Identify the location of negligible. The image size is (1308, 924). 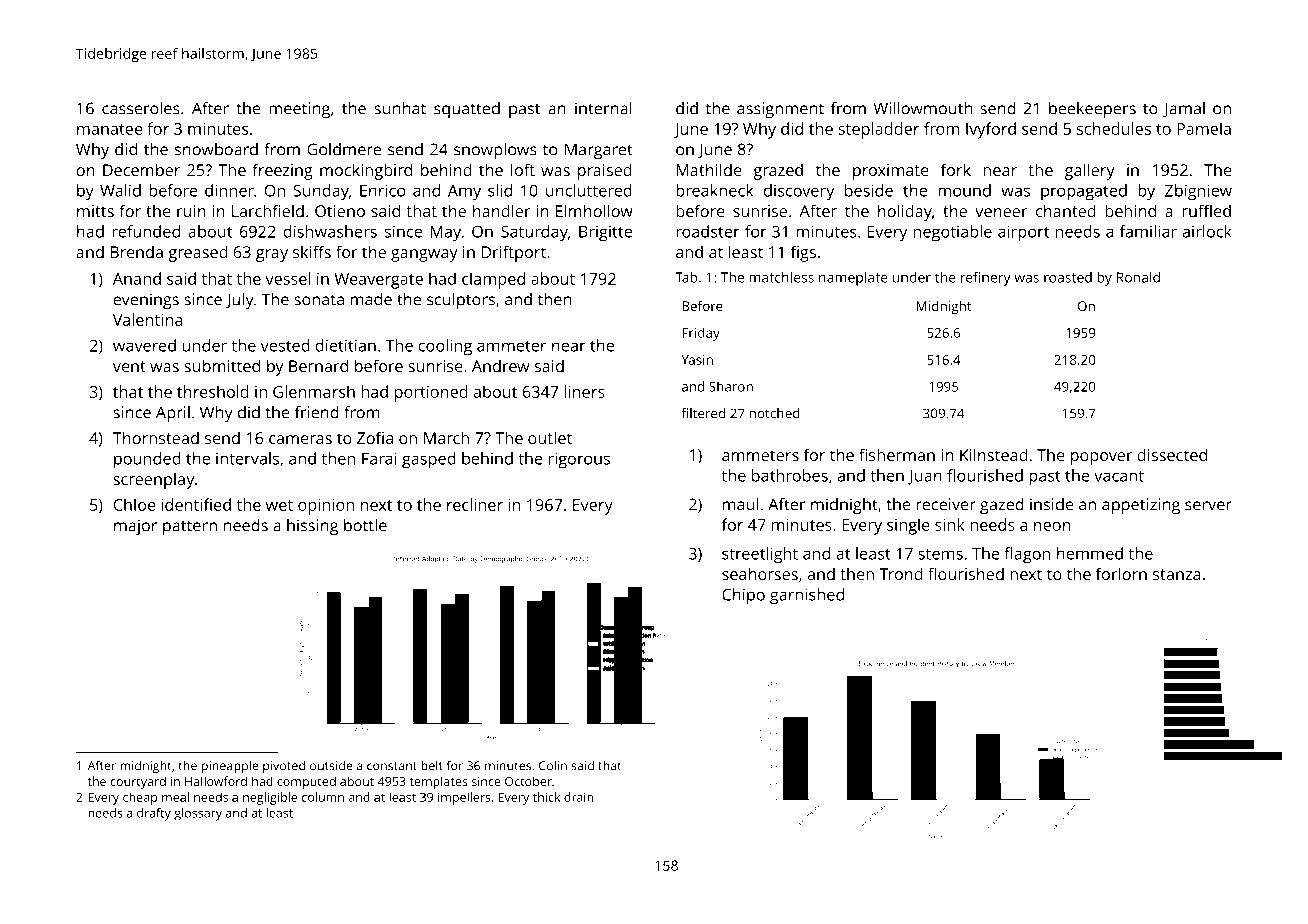
(270, 798).
